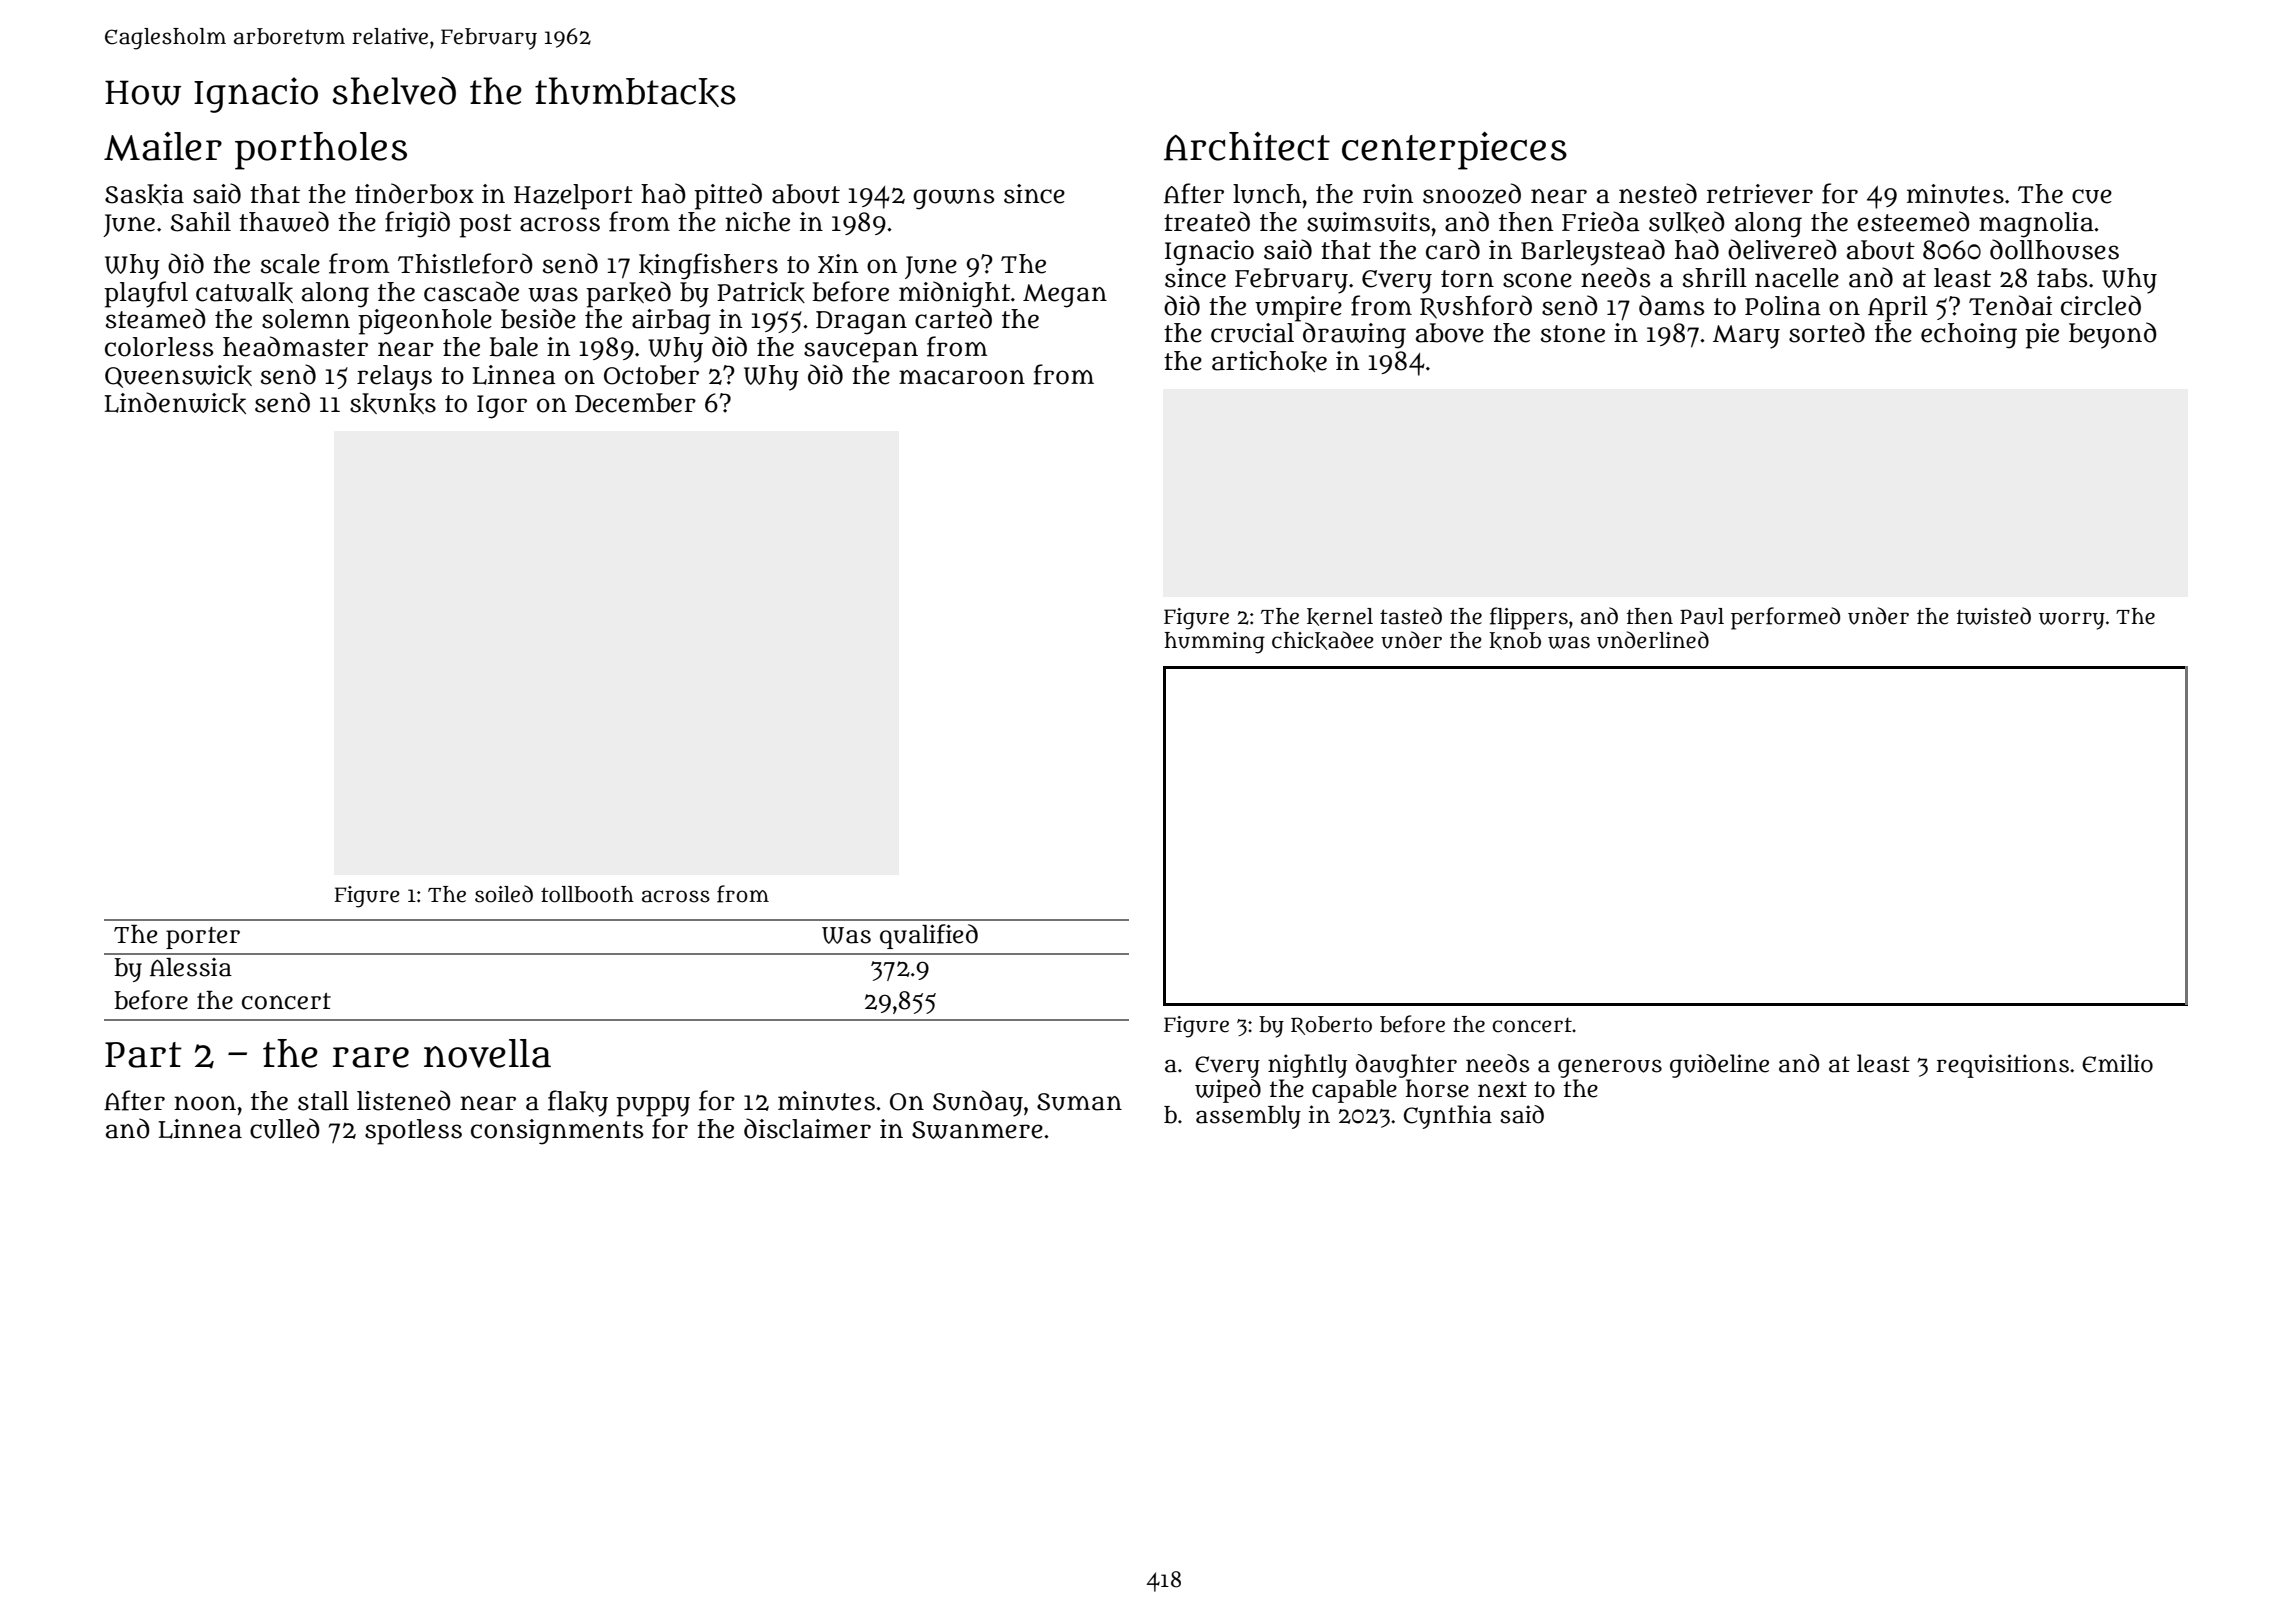  I want to click on Mary, so click(1746, 337).
